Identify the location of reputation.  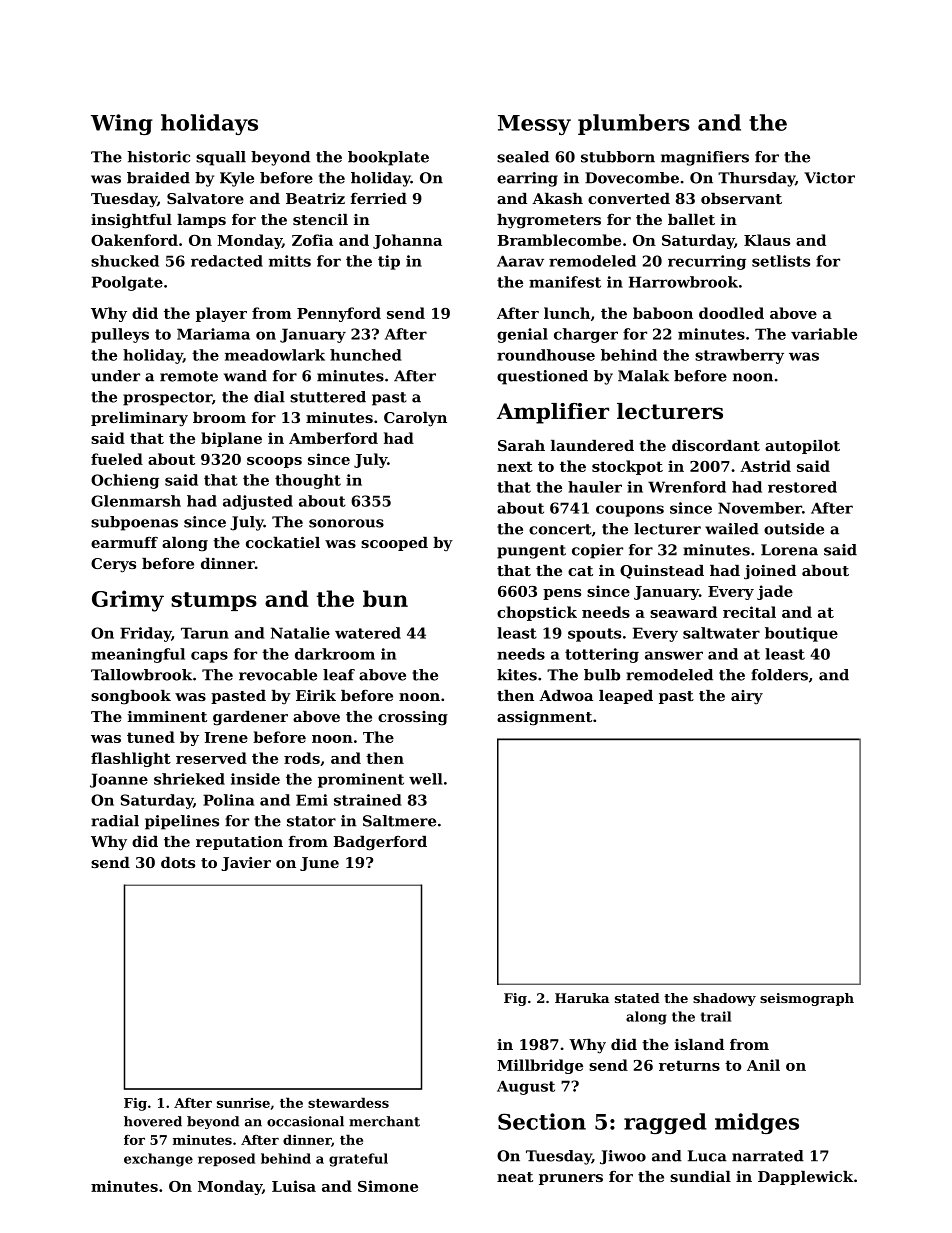
(239, 843).
